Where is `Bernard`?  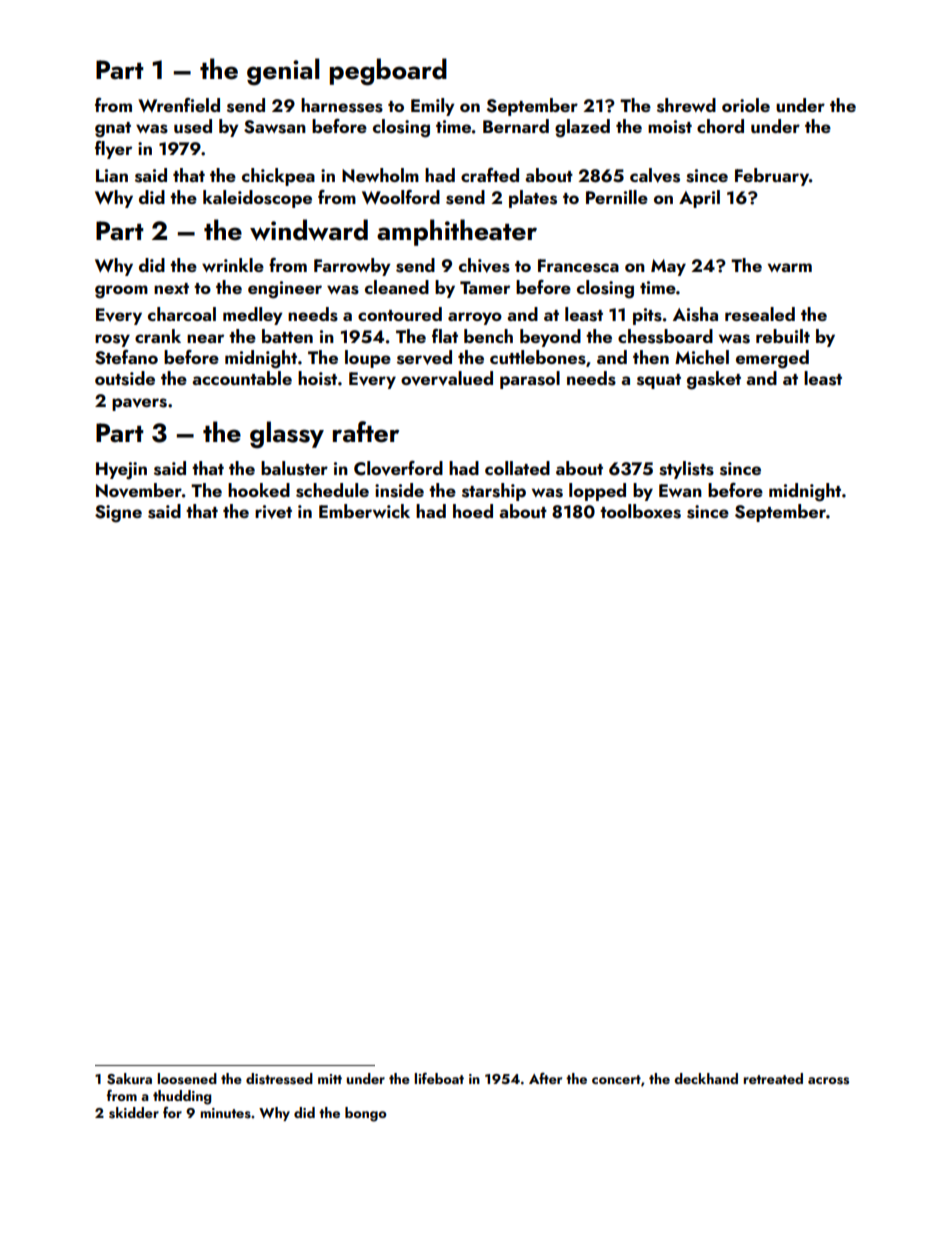
Bernard is located at coordinates (516, 126).
